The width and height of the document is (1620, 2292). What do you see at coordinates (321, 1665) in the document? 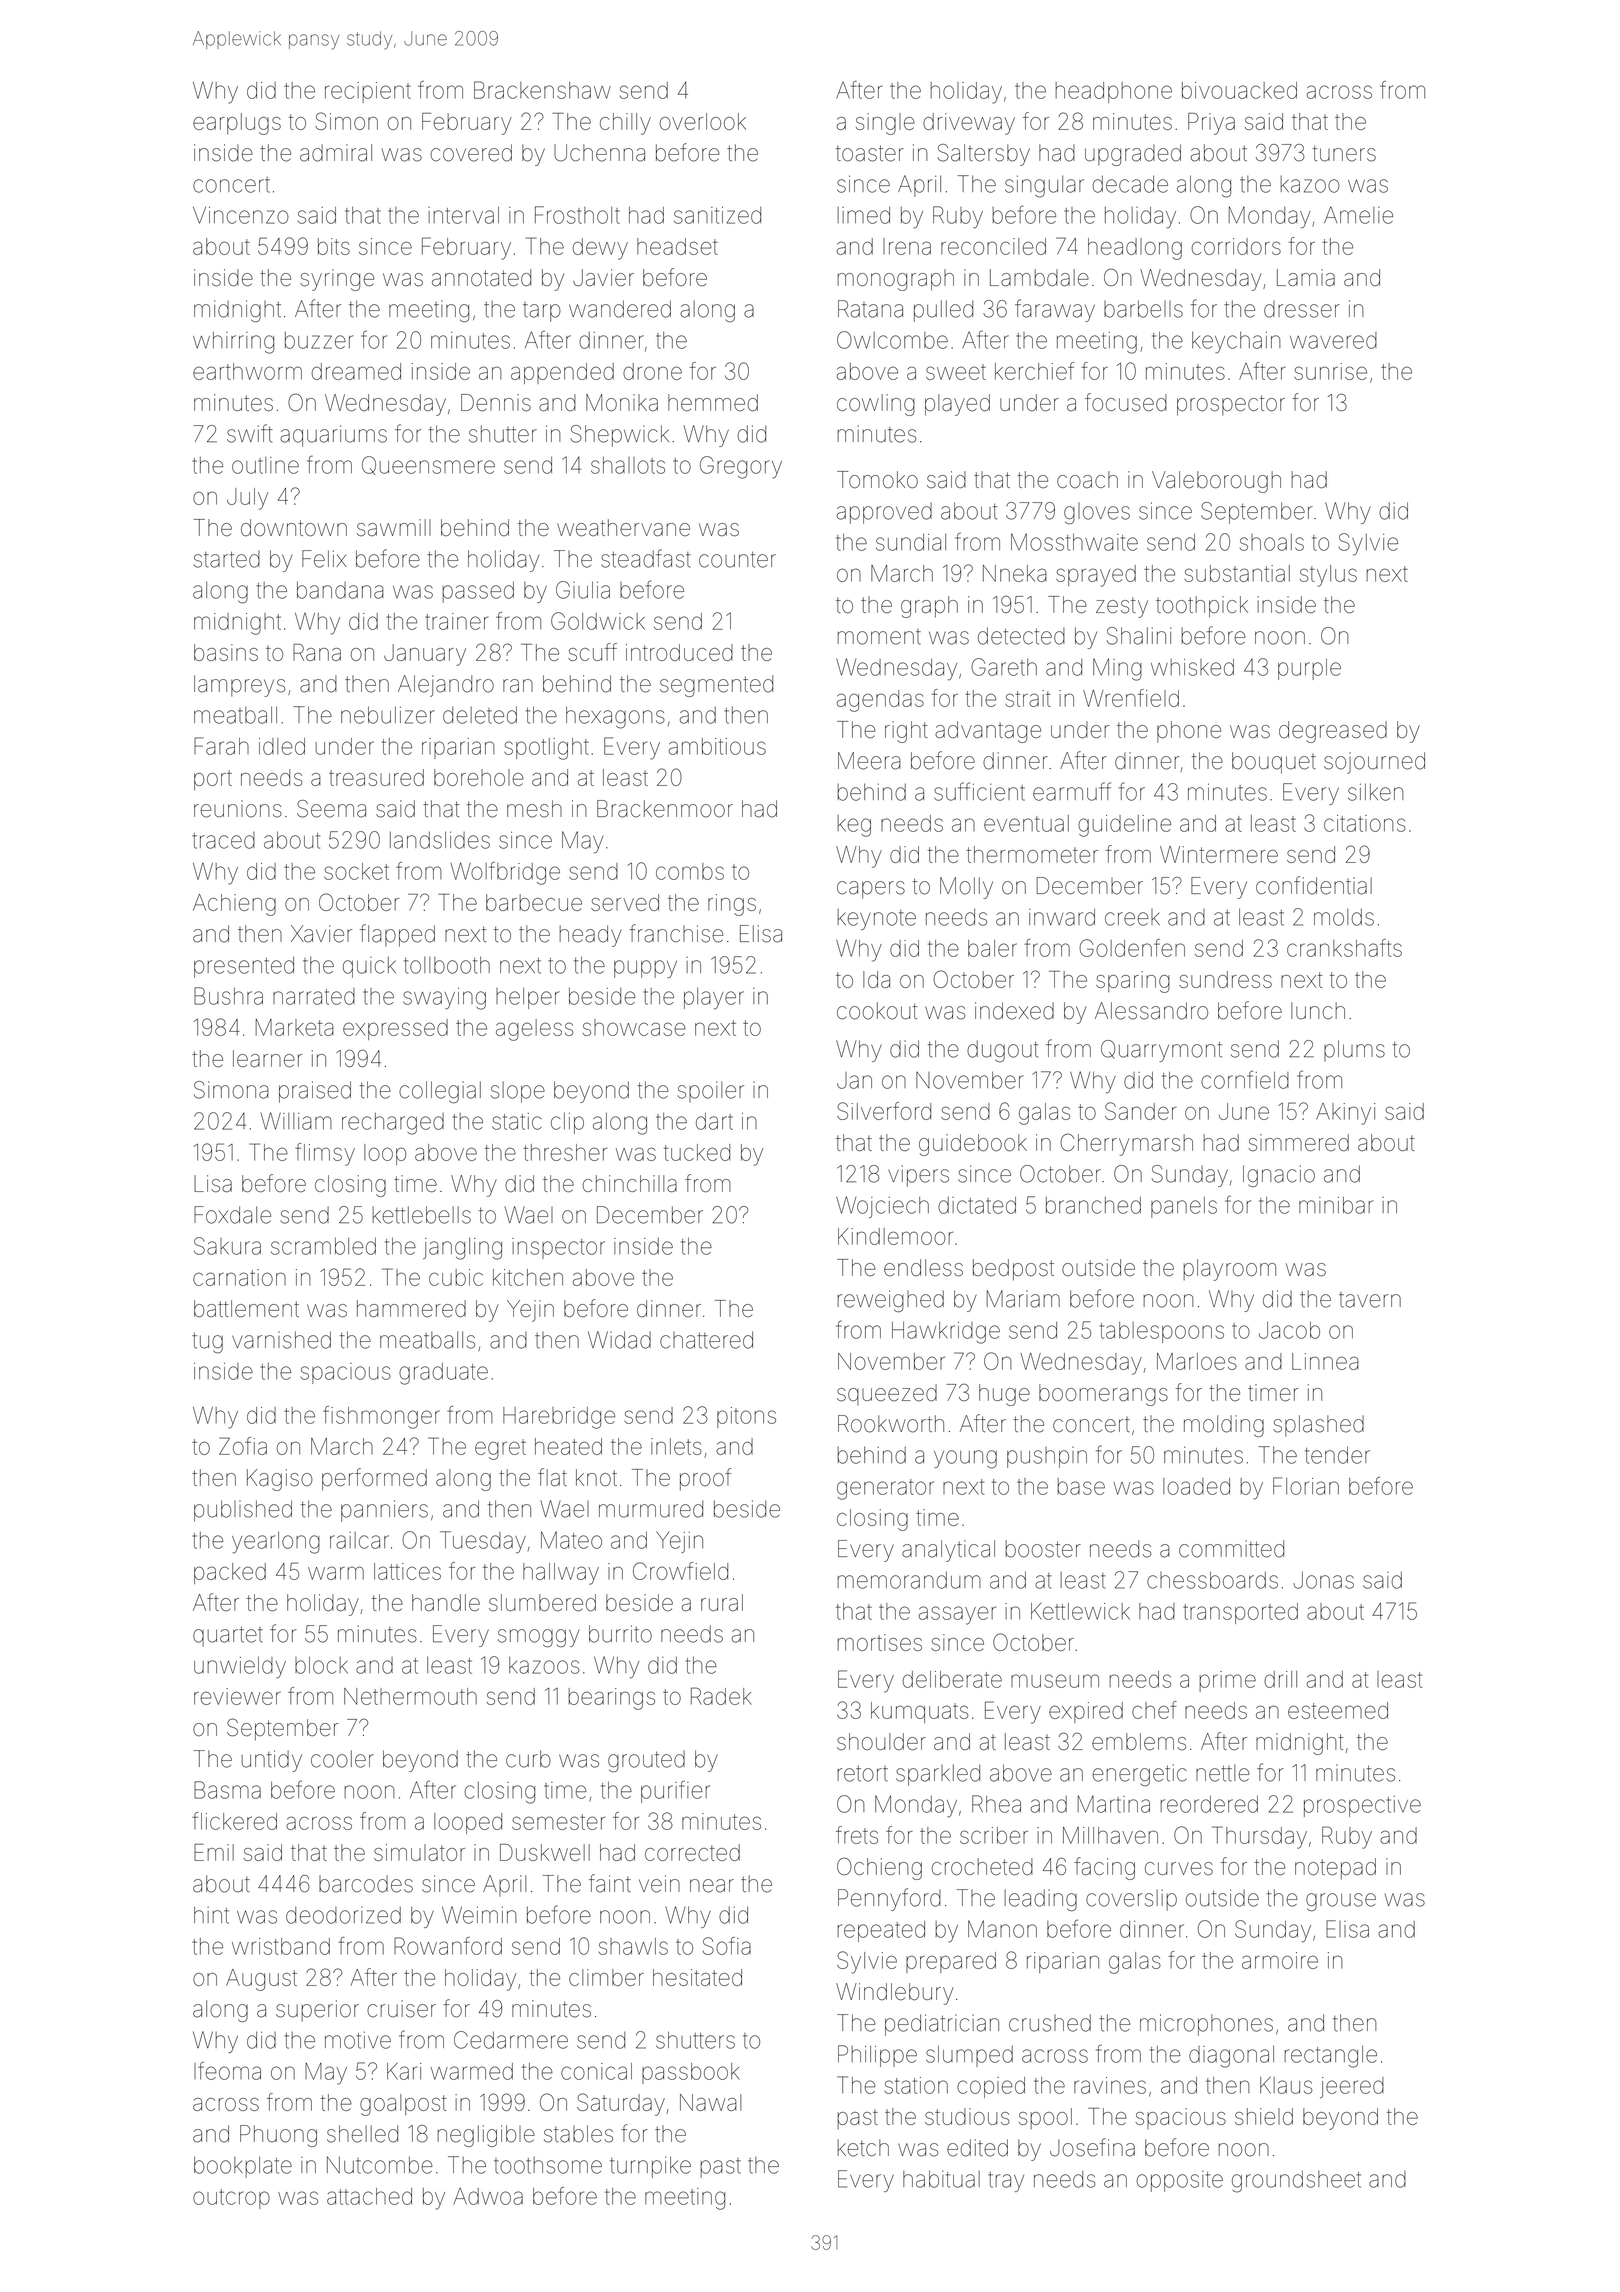
I see `block` at bounding box center [321, 1665].
